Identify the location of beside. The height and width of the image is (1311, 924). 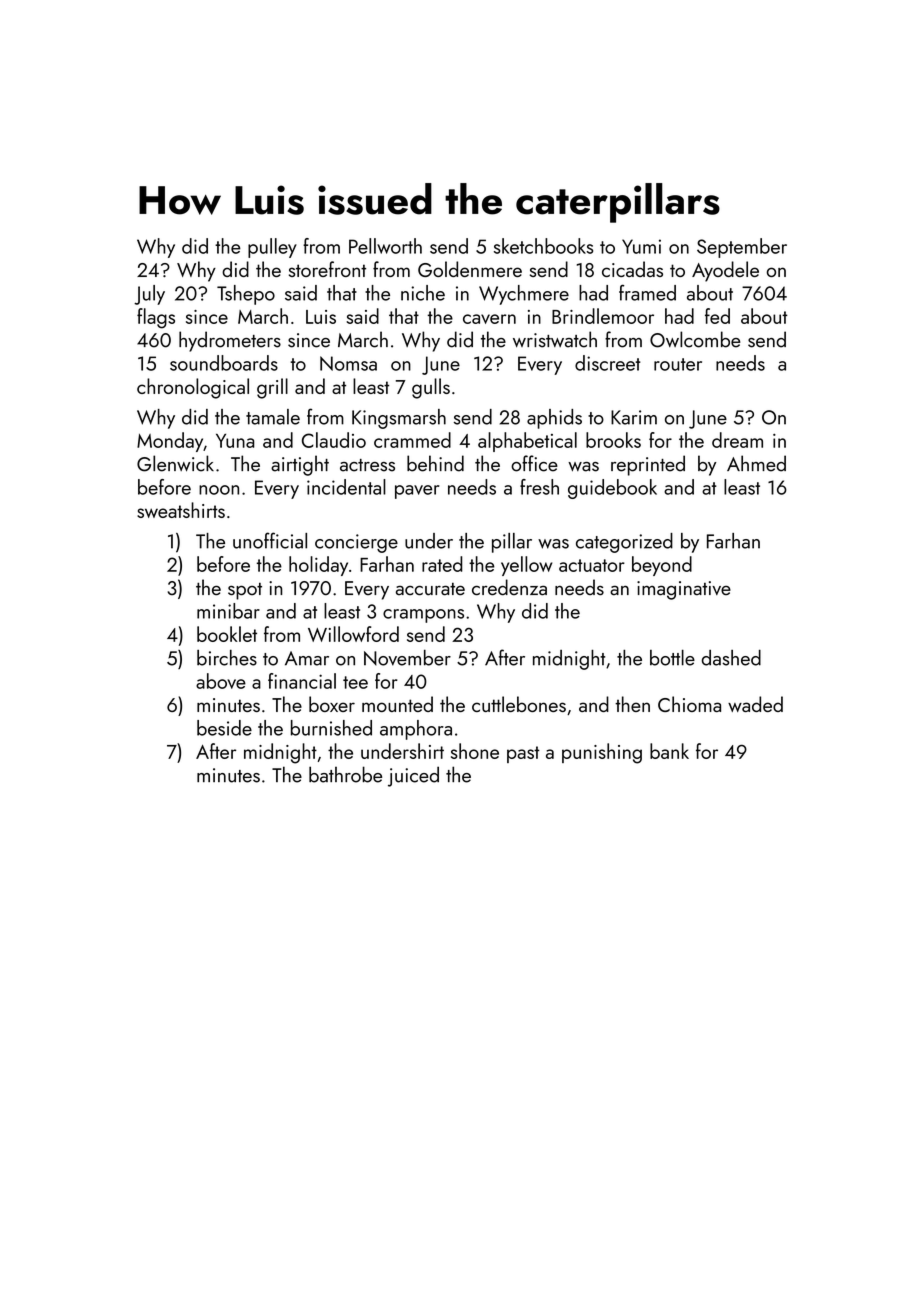
(224, 728).
